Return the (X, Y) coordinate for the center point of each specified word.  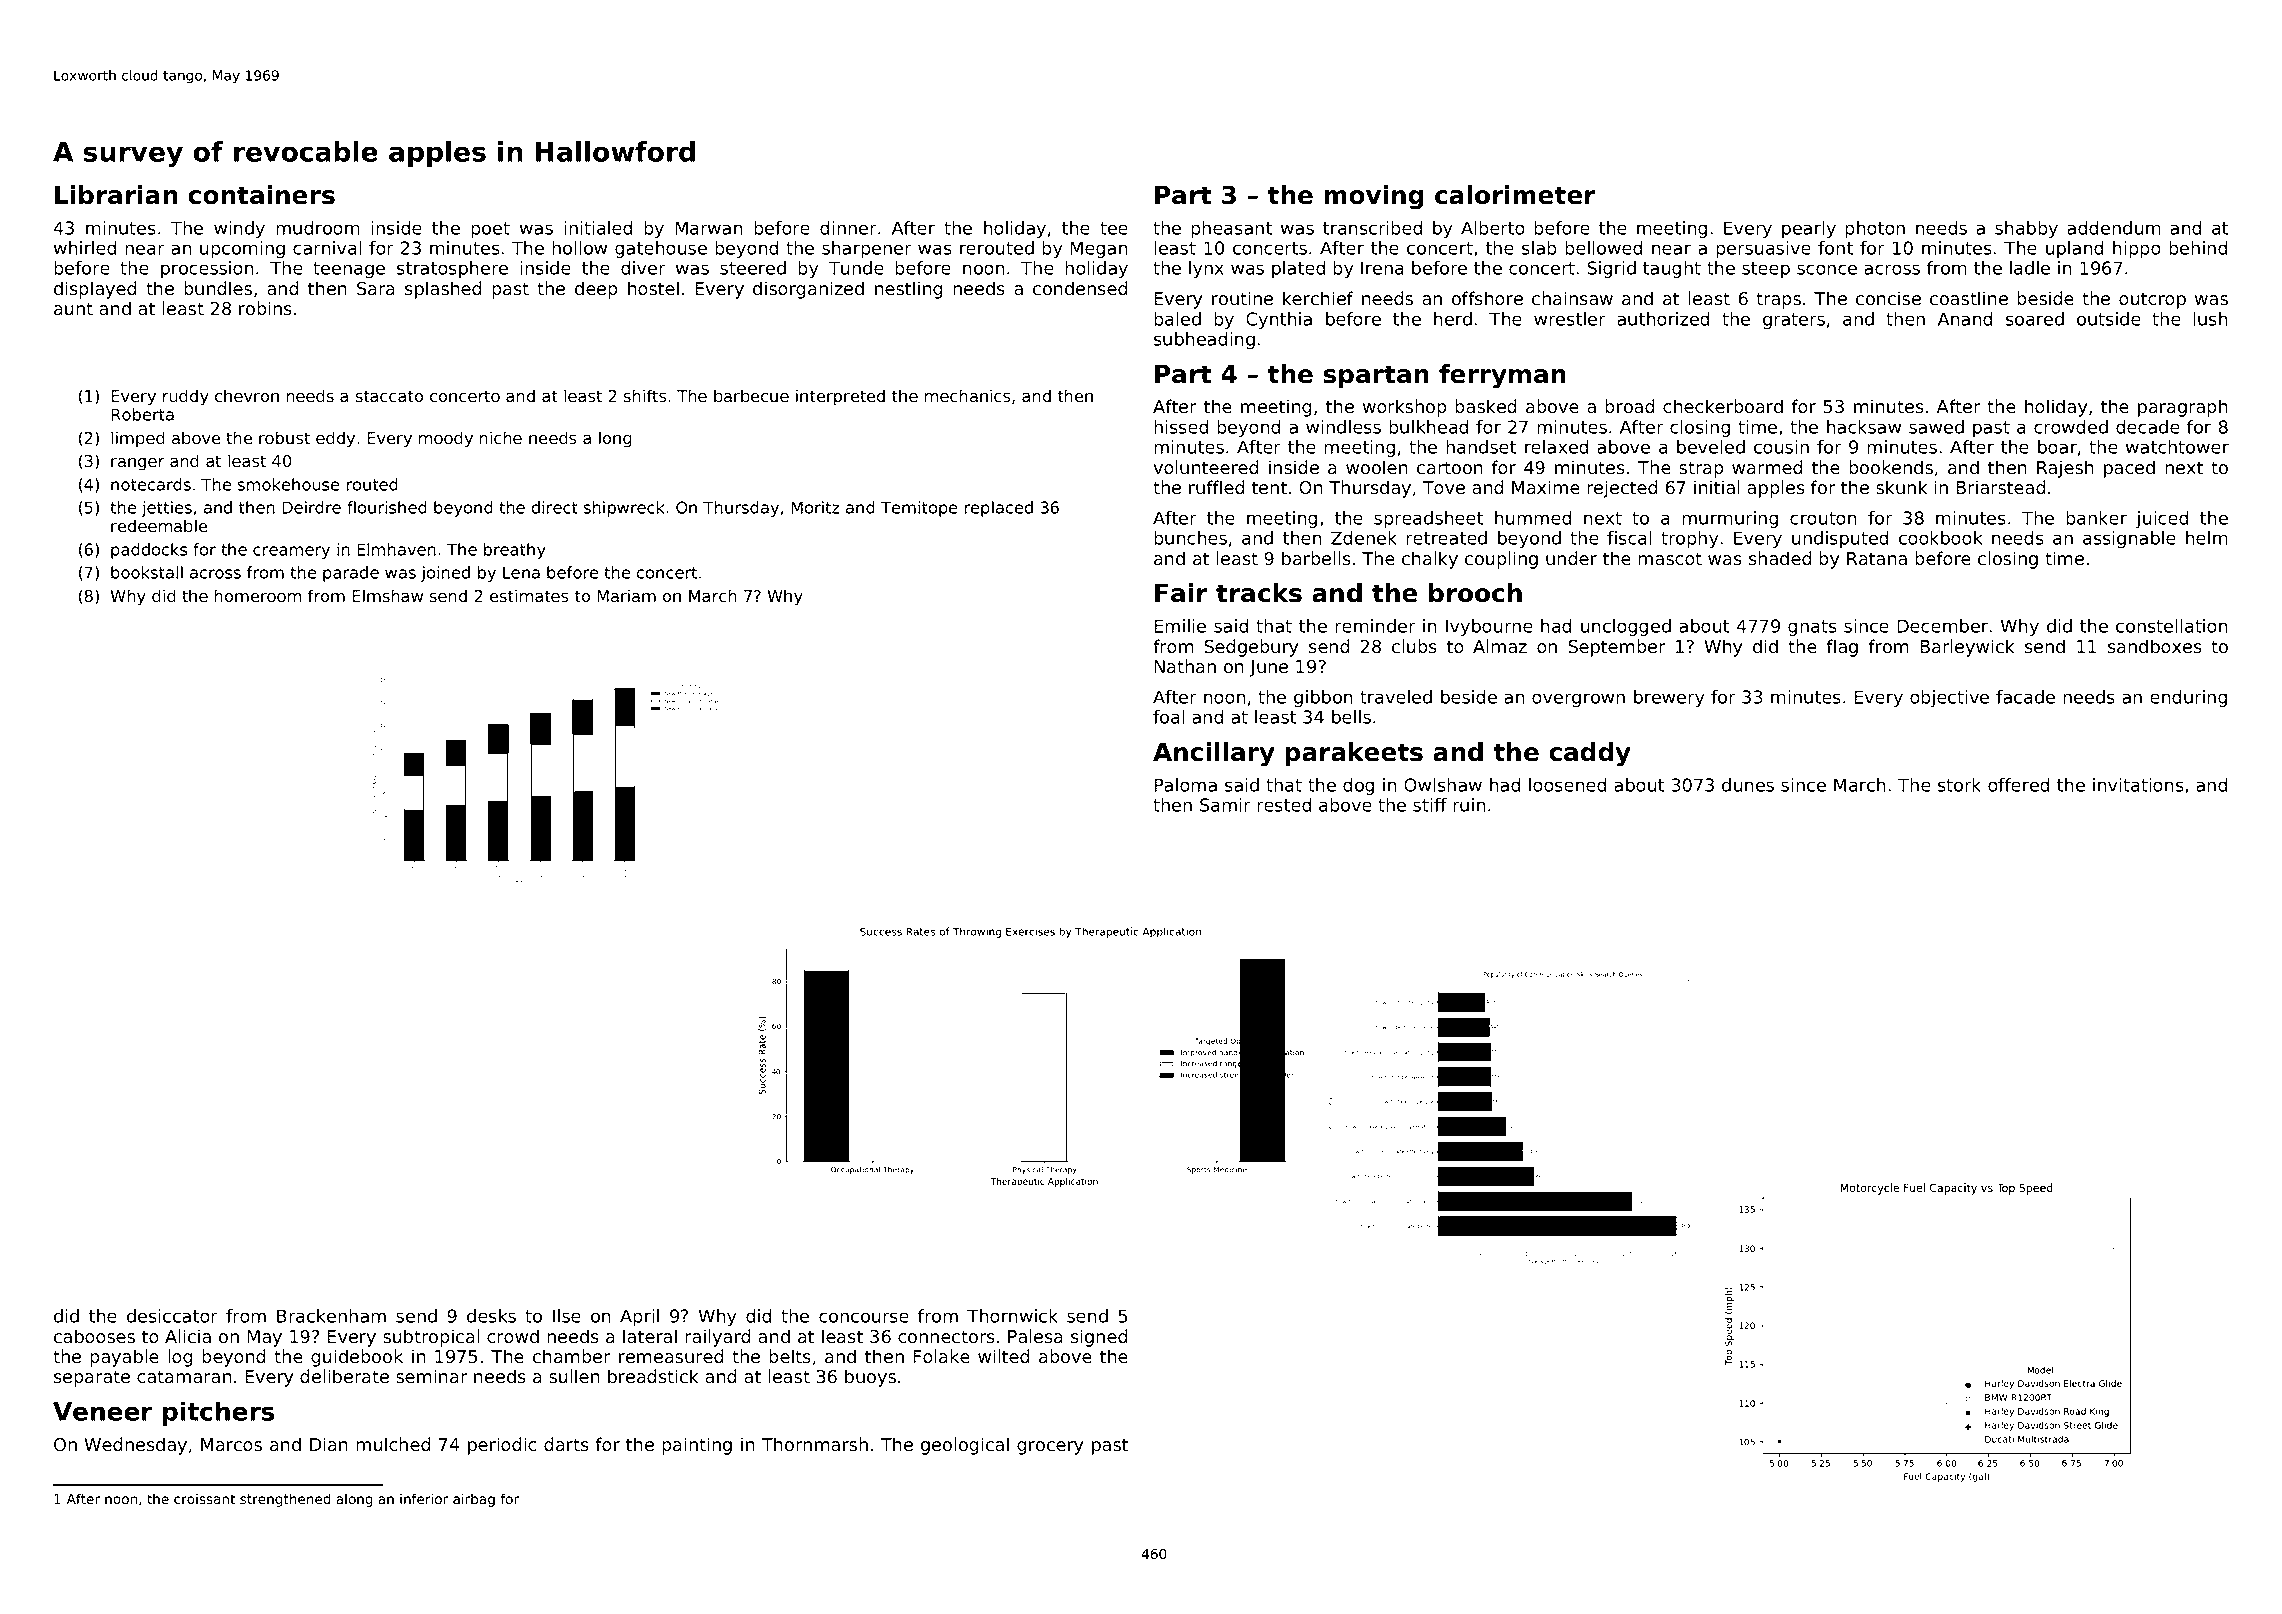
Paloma (1185, 785)
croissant (204, 1498)
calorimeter (1515, 195)
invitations (2138, 785)
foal (1169, 717)
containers (261, 195)
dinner (848, 228)
